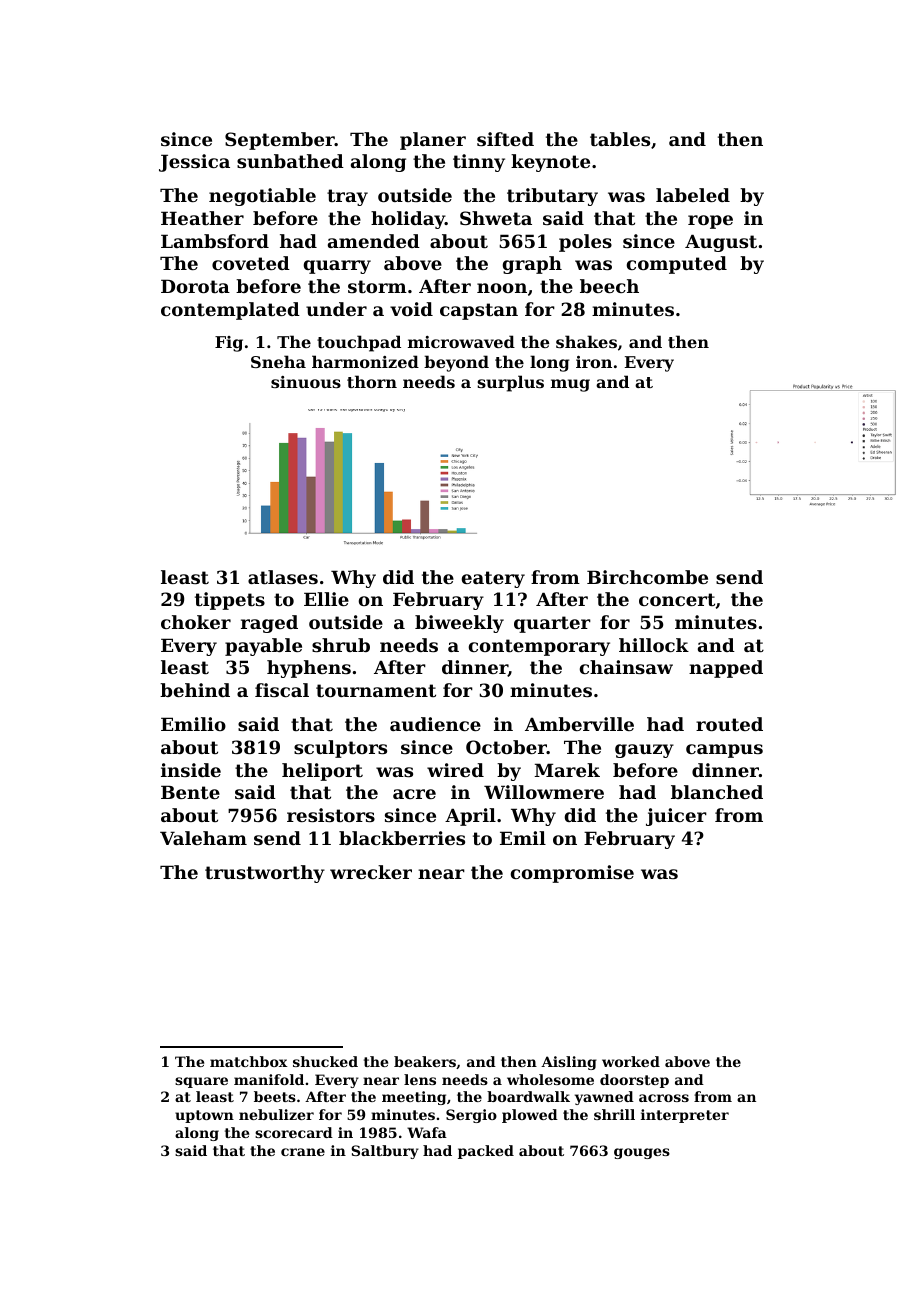  What do you see at coordinates (230, 311) in the screenshot?
I see `contemplated` at bounding box center [230, 311].
